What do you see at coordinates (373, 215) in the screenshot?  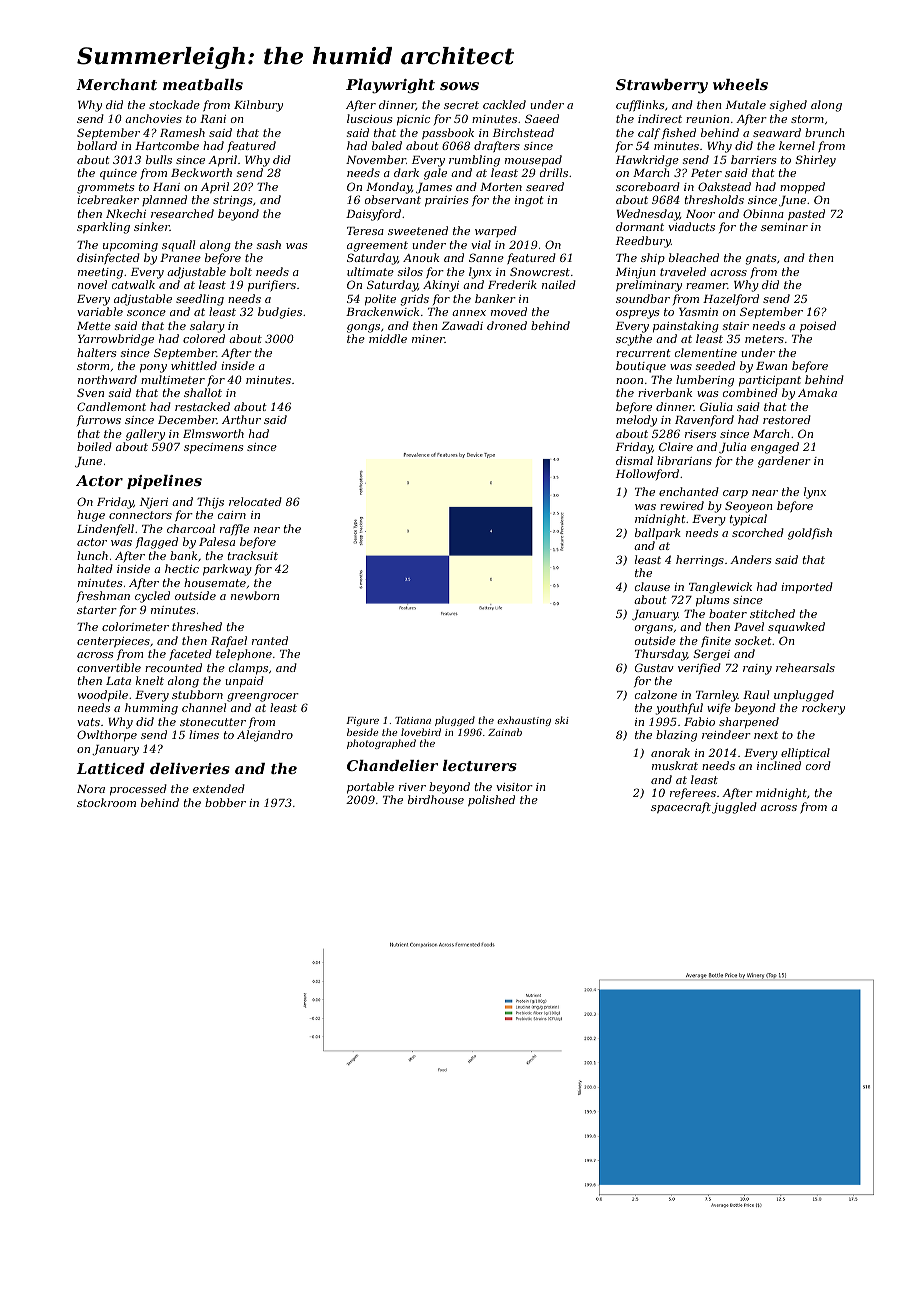 I see `Daisyford` at bounding box center [373, 215].
